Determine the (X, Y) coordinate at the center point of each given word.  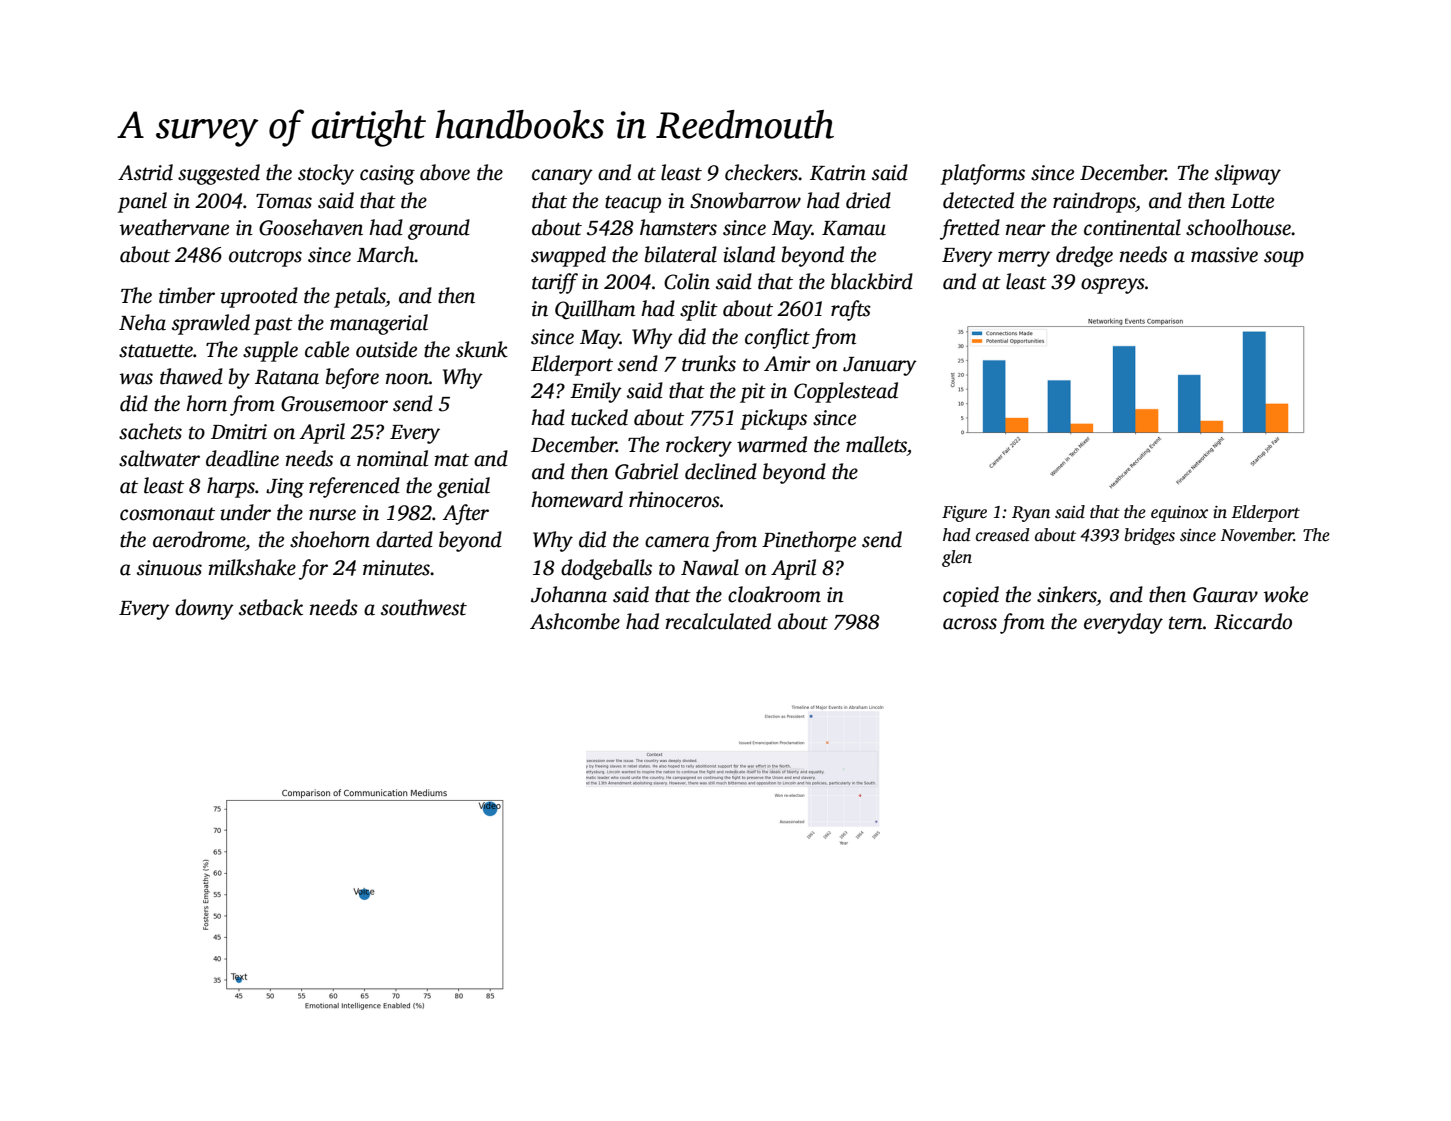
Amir (787, 364)
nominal (392, 458)
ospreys (1113, 286)
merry (1024, 259)
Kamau (854, 228)
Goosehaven (311, 227)
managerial (379, 324)
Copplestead (846, 392)
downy (204, 609)
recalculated (718, 621)
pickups (773, 419)
